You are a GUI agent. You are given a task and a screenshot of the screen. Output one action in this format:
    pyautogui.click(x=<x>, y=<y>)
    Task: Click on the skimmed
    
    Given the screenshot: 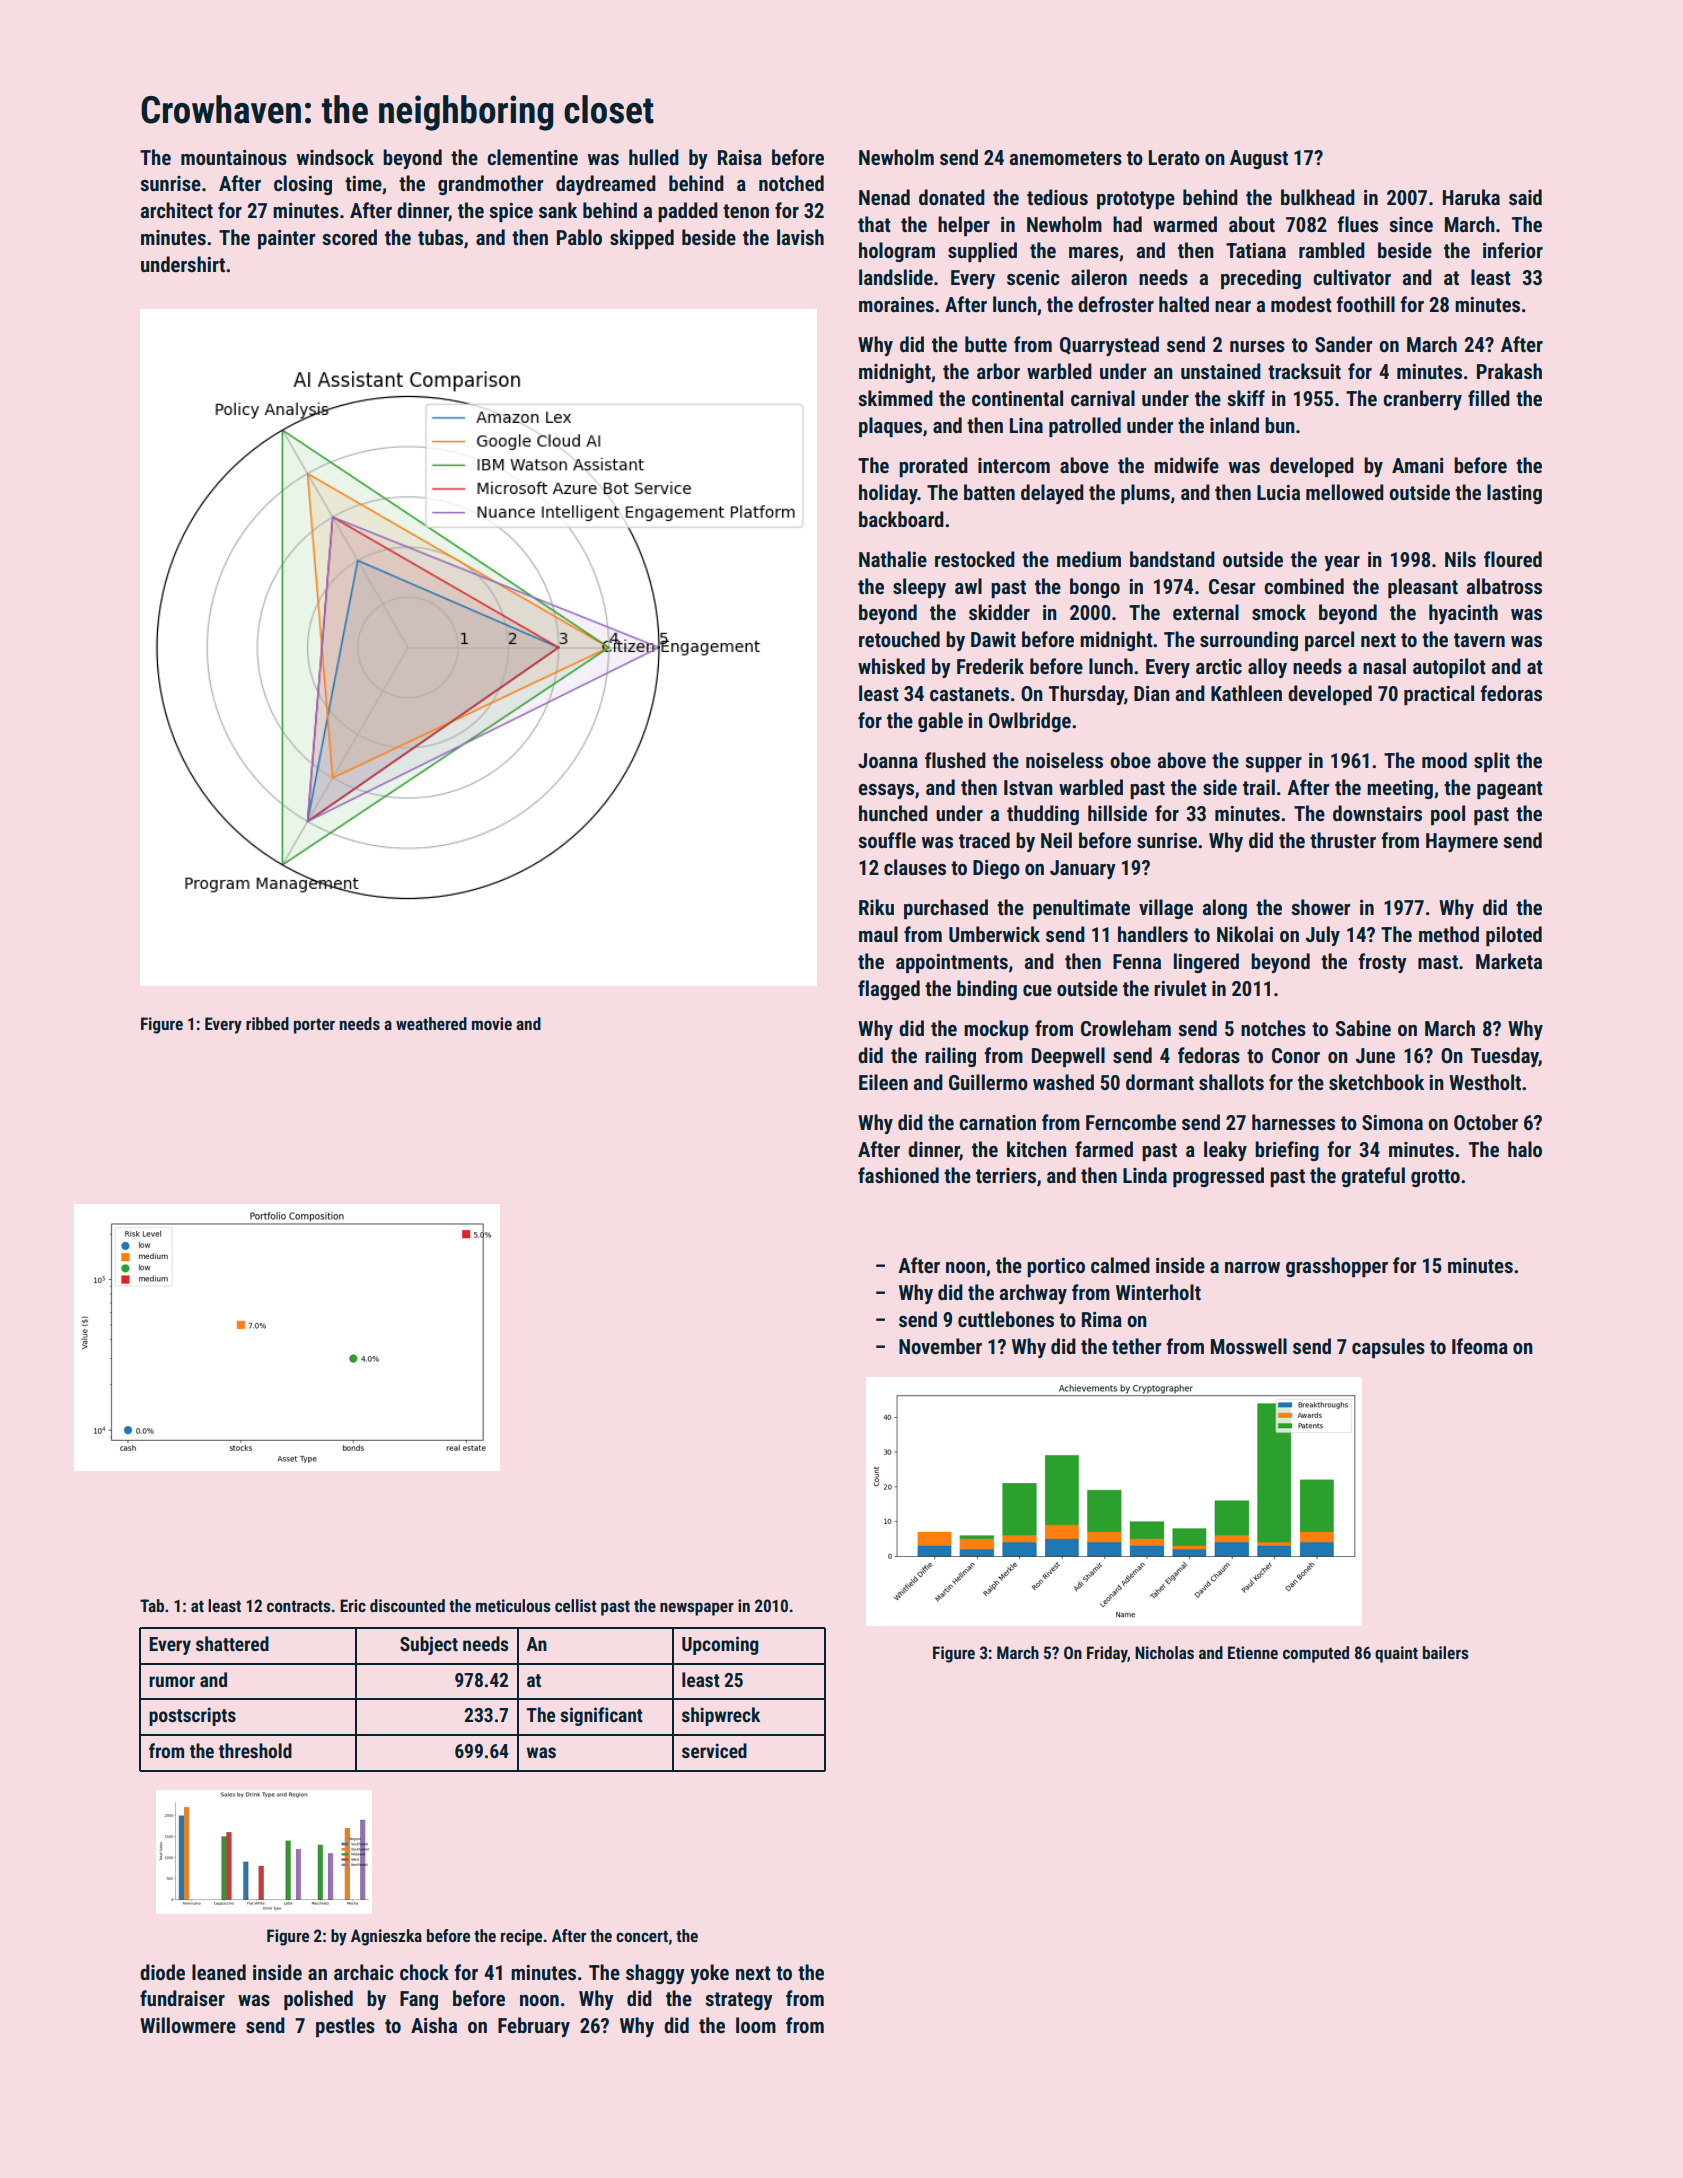 What is the action you would take?
    pyautogui.click(x=895, y=398)
